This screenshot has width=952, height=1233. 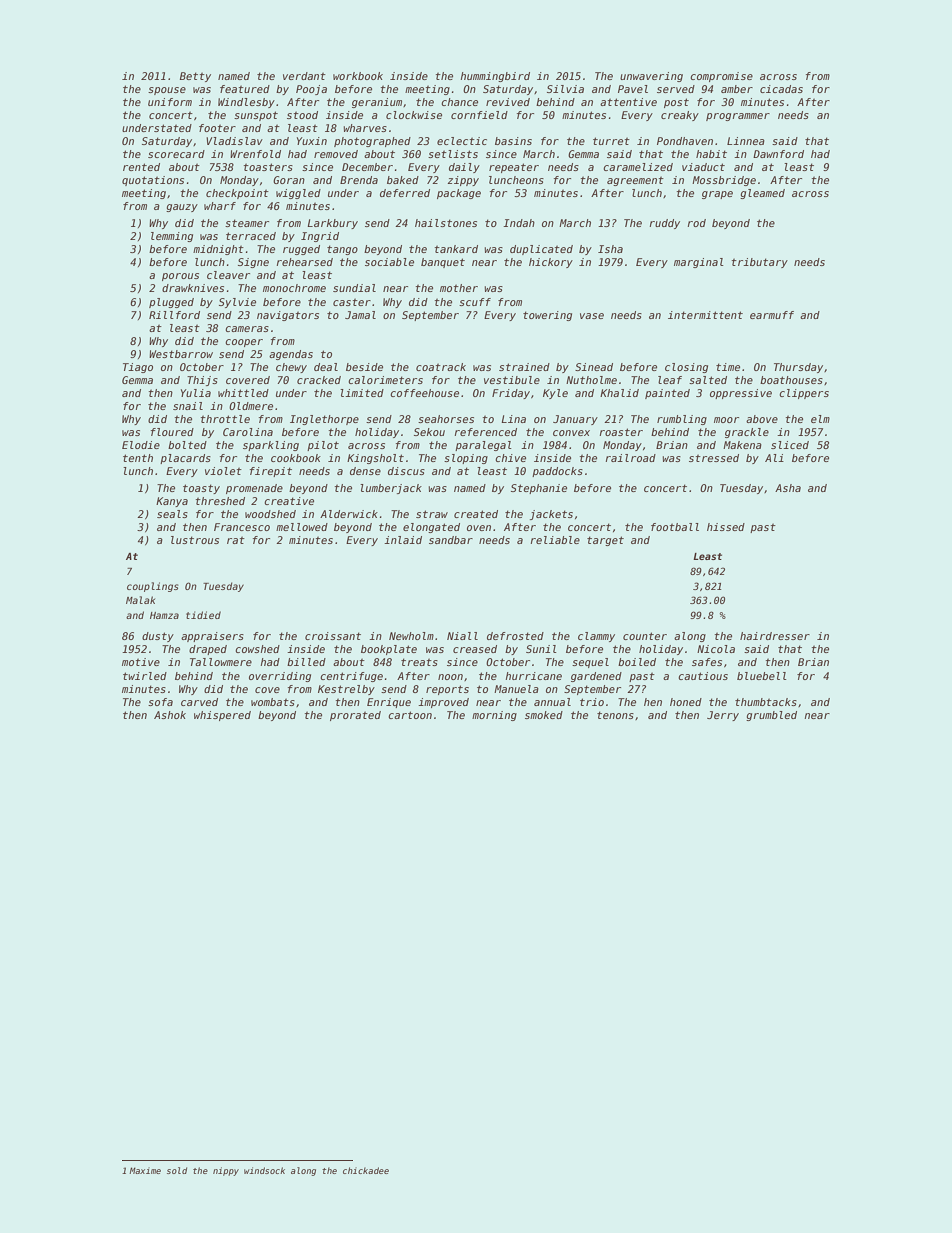 What do you see at coordinates (682, 420) in the screenshot?
I see `rumbling` at bounding box center [682, 420].
